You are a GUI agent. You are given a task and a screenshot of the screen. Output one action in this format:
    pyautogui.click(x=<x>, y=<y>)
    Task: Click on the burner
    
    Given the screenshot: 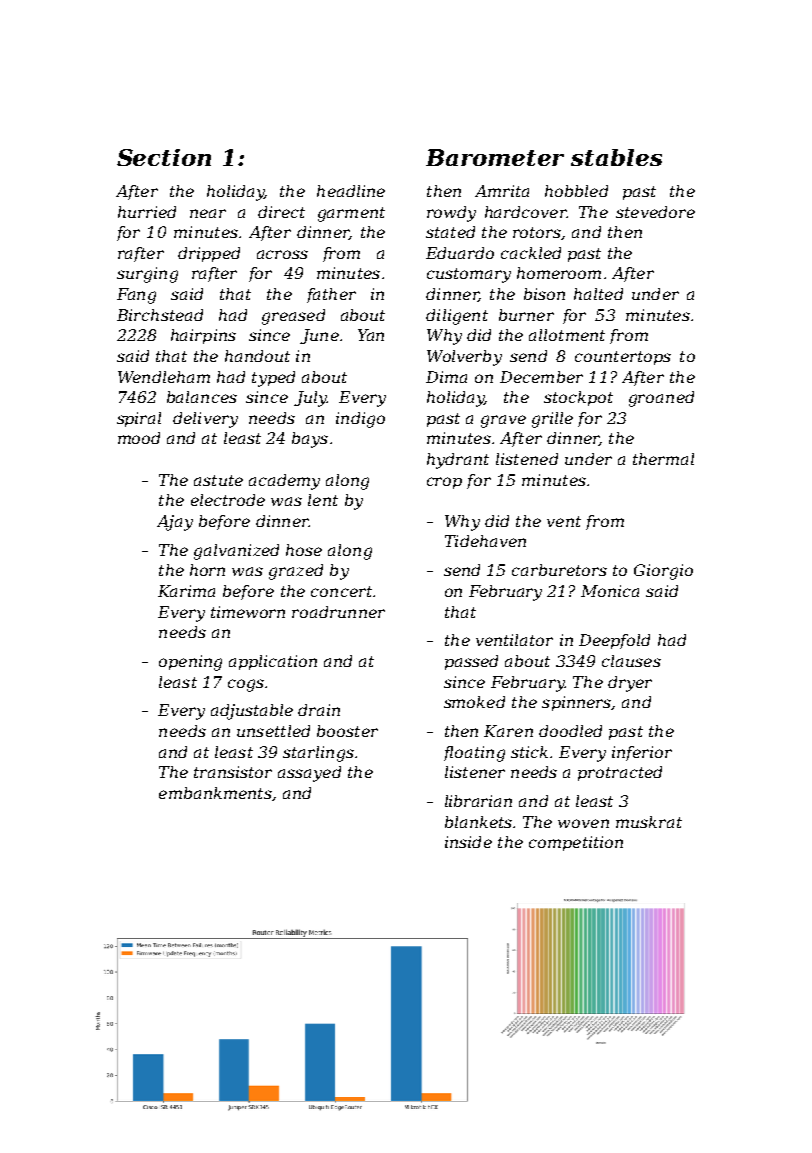 What is the action you would take?
    pyautogui.click(x=526, y=315)
